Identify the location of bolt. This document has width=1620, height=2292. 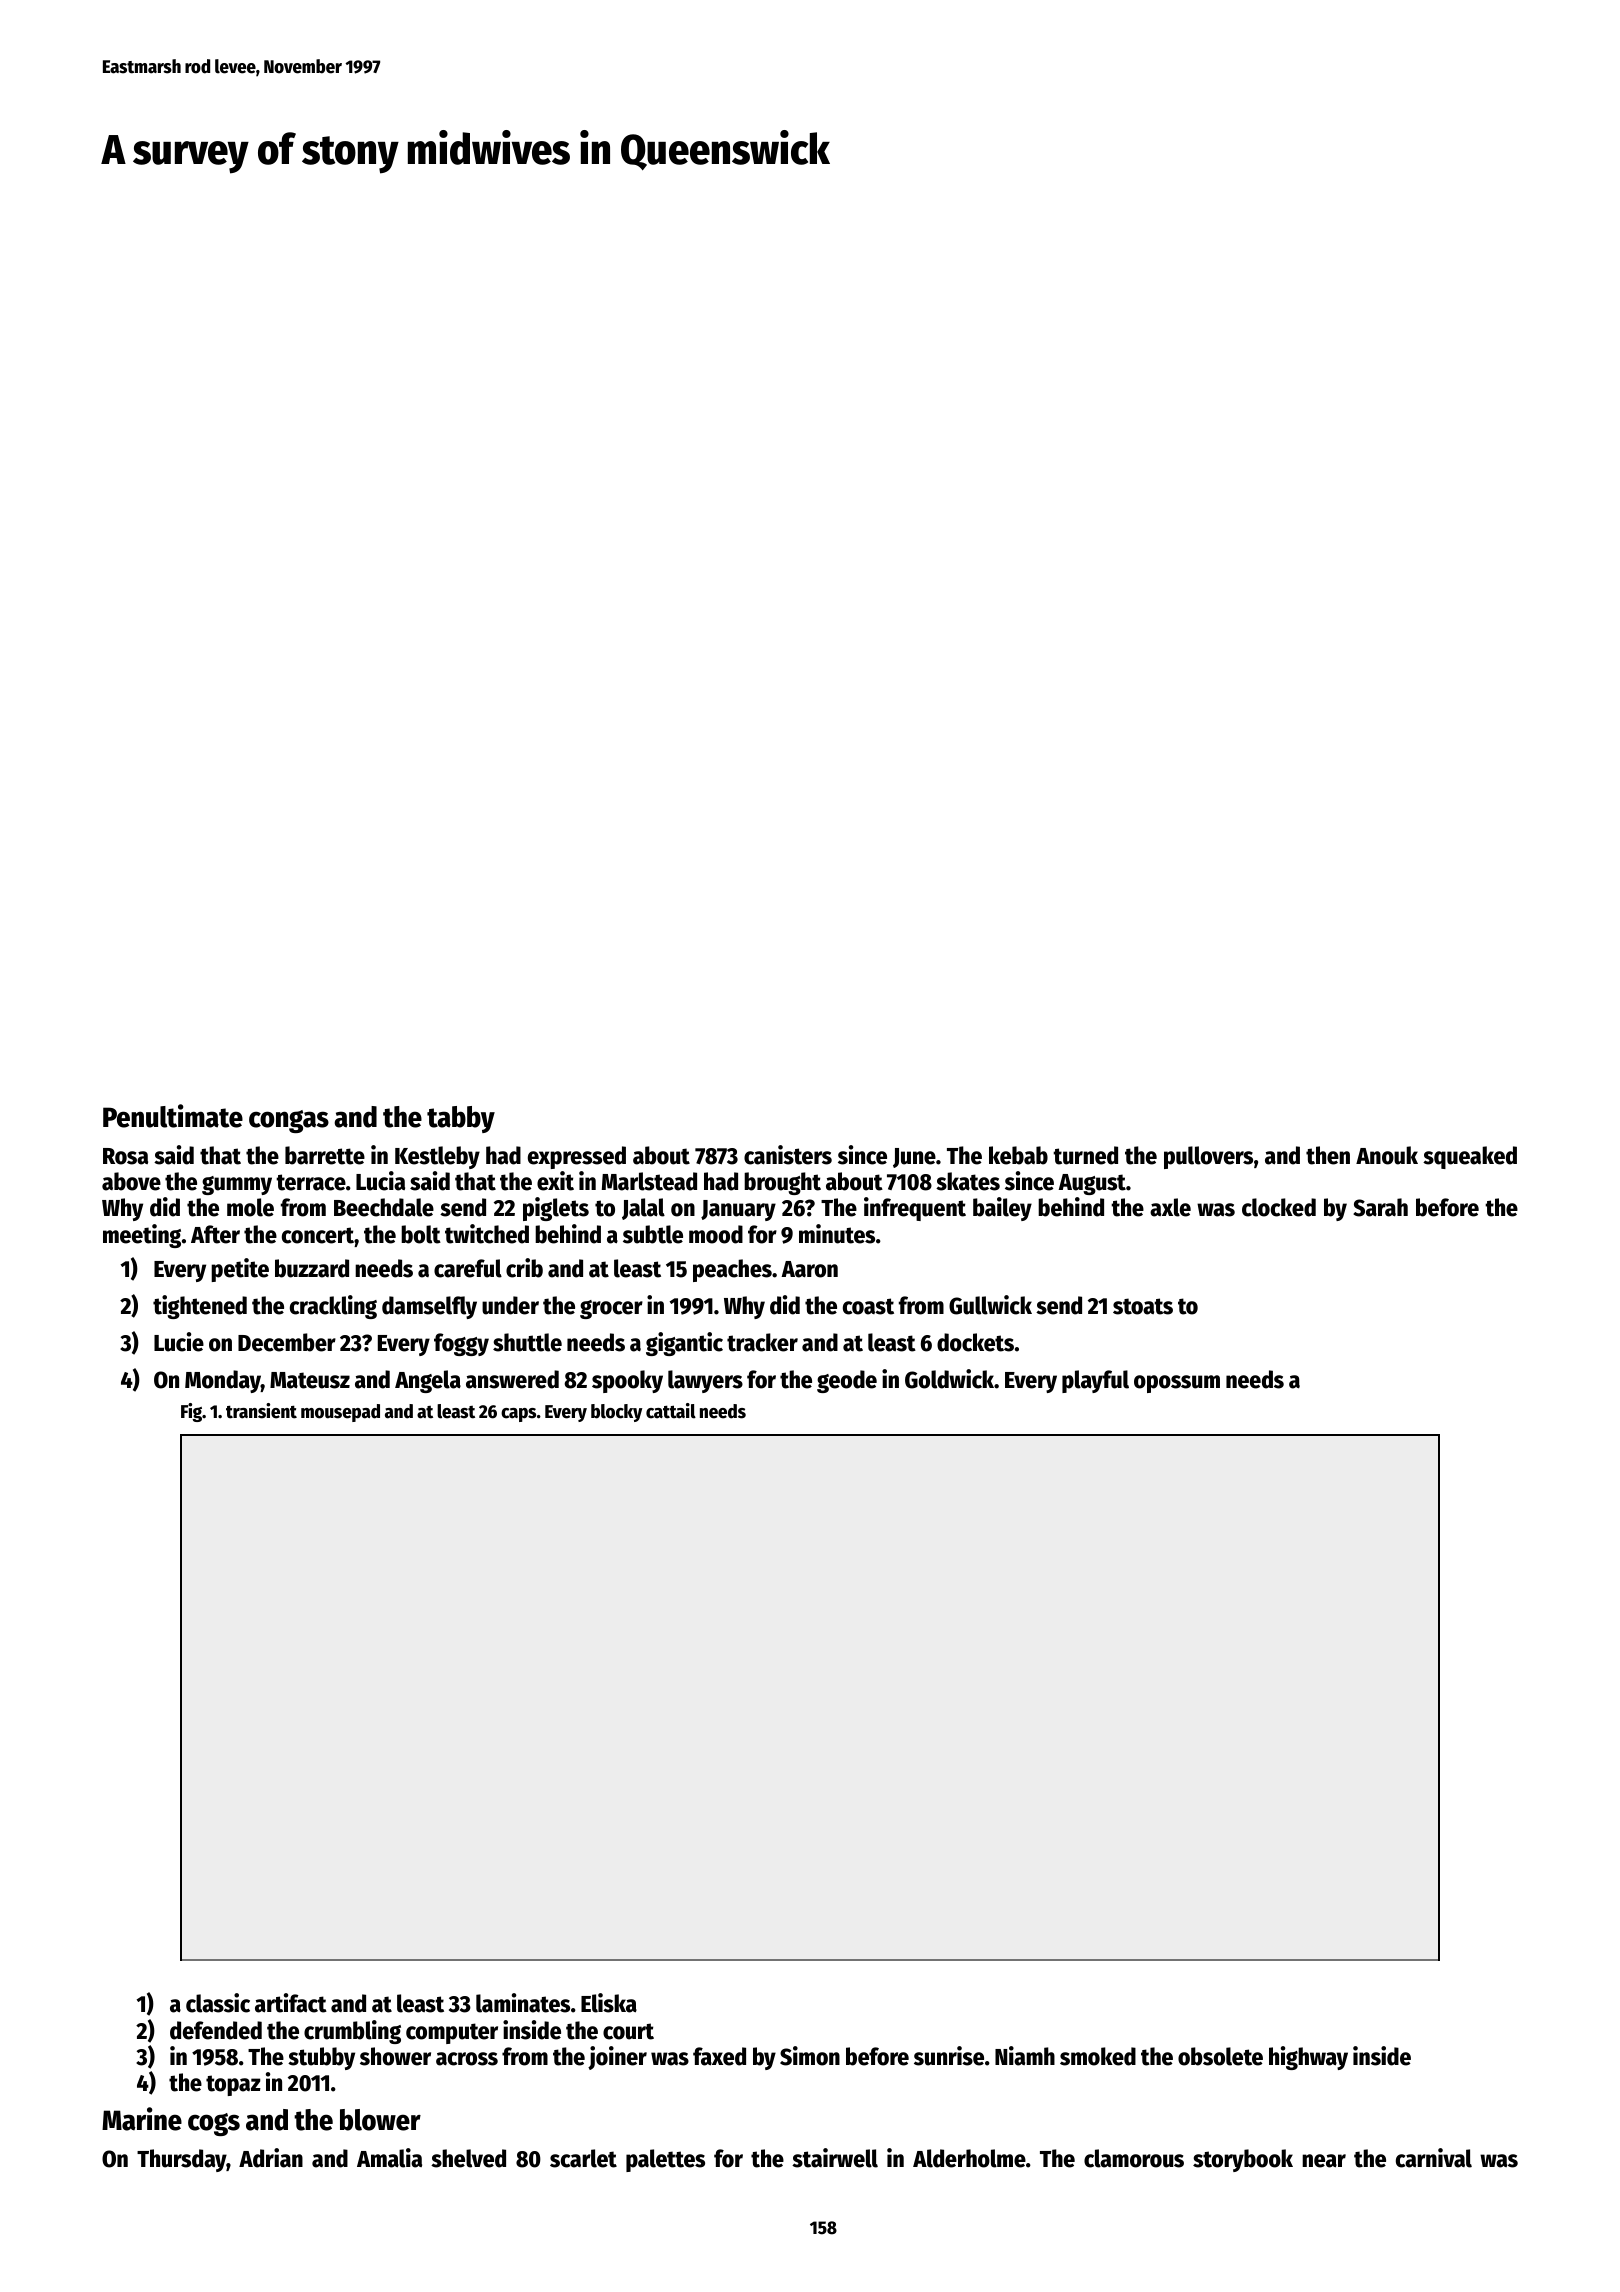
(421, 1234).
